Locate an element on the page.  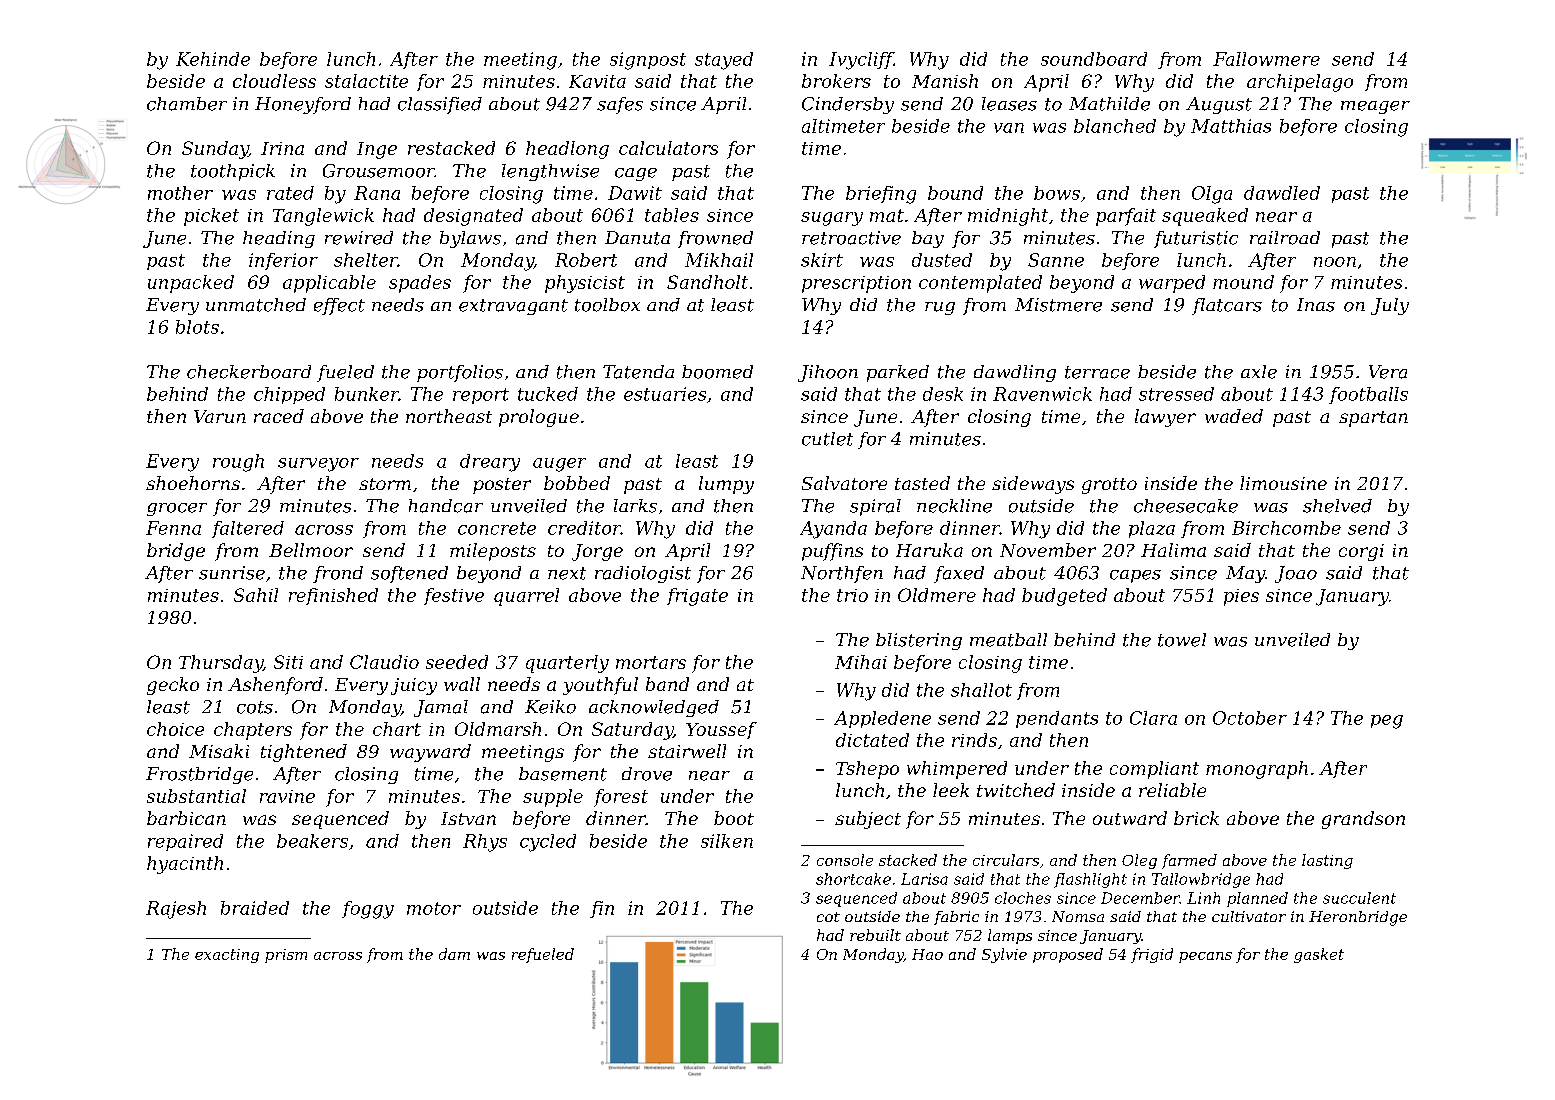
acknowledged is located at coordinates (654, 708).
